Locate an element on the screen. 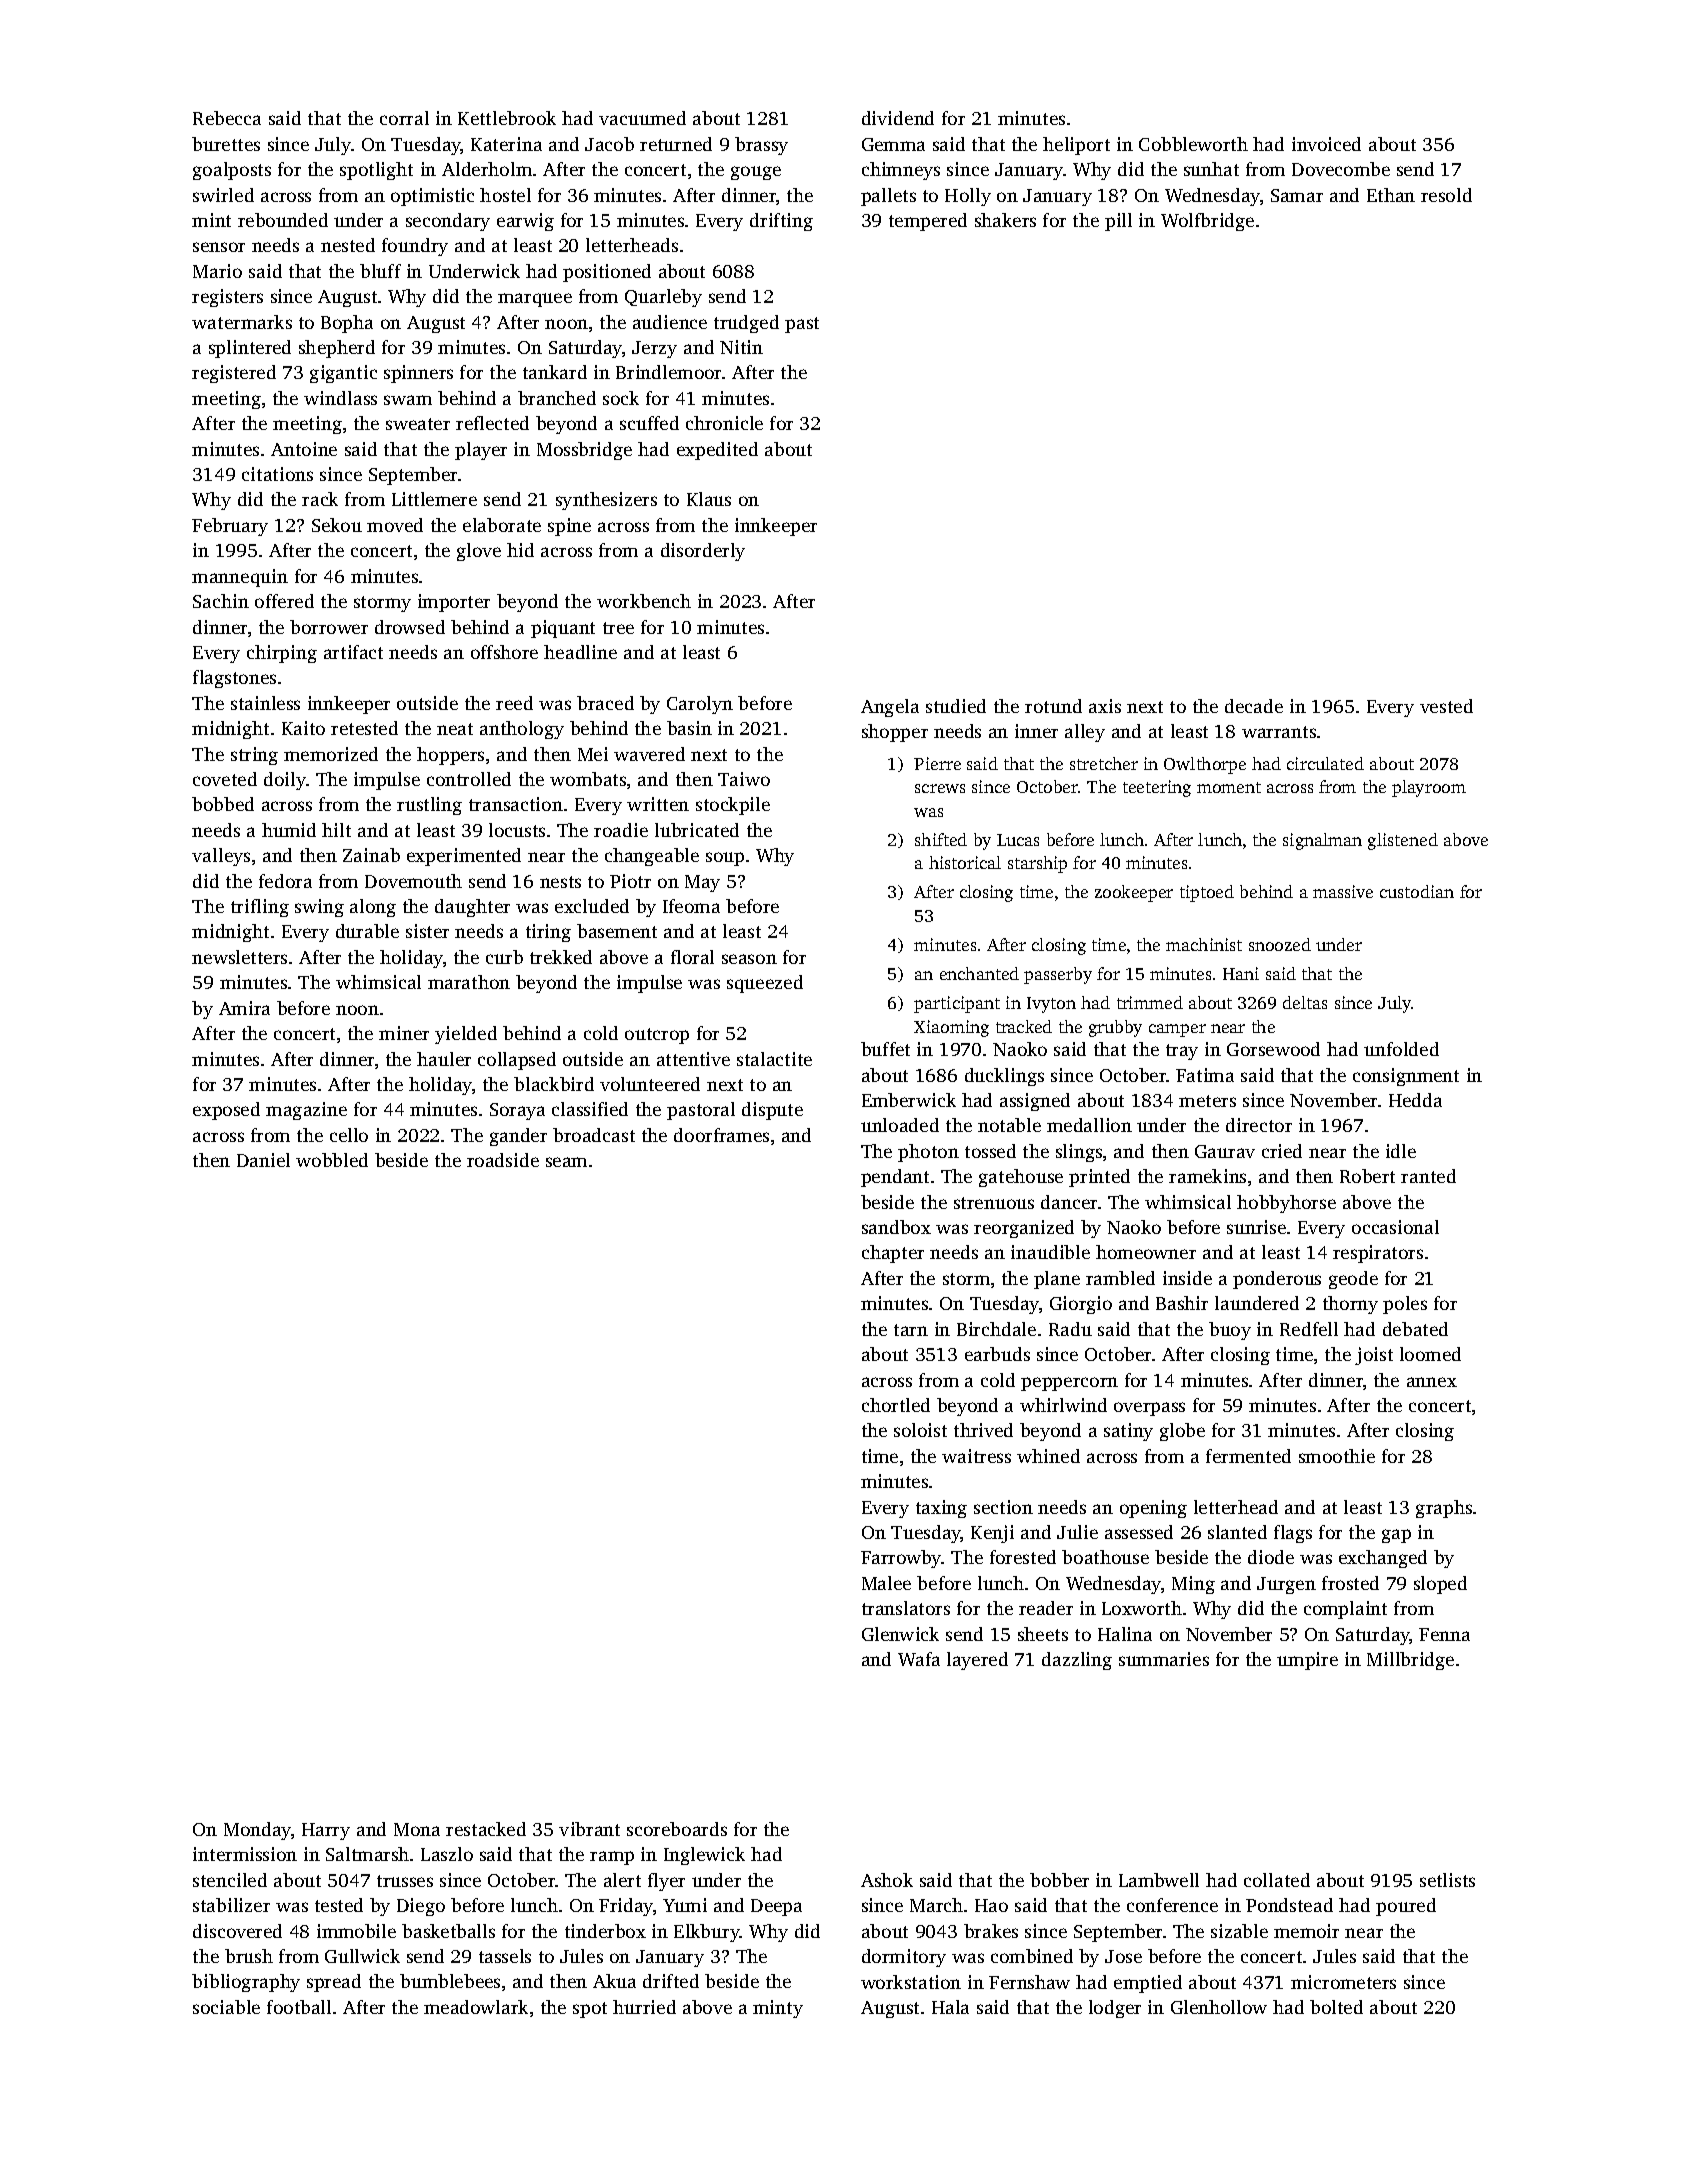  Daniel is located at coordinates (263, 1160).
